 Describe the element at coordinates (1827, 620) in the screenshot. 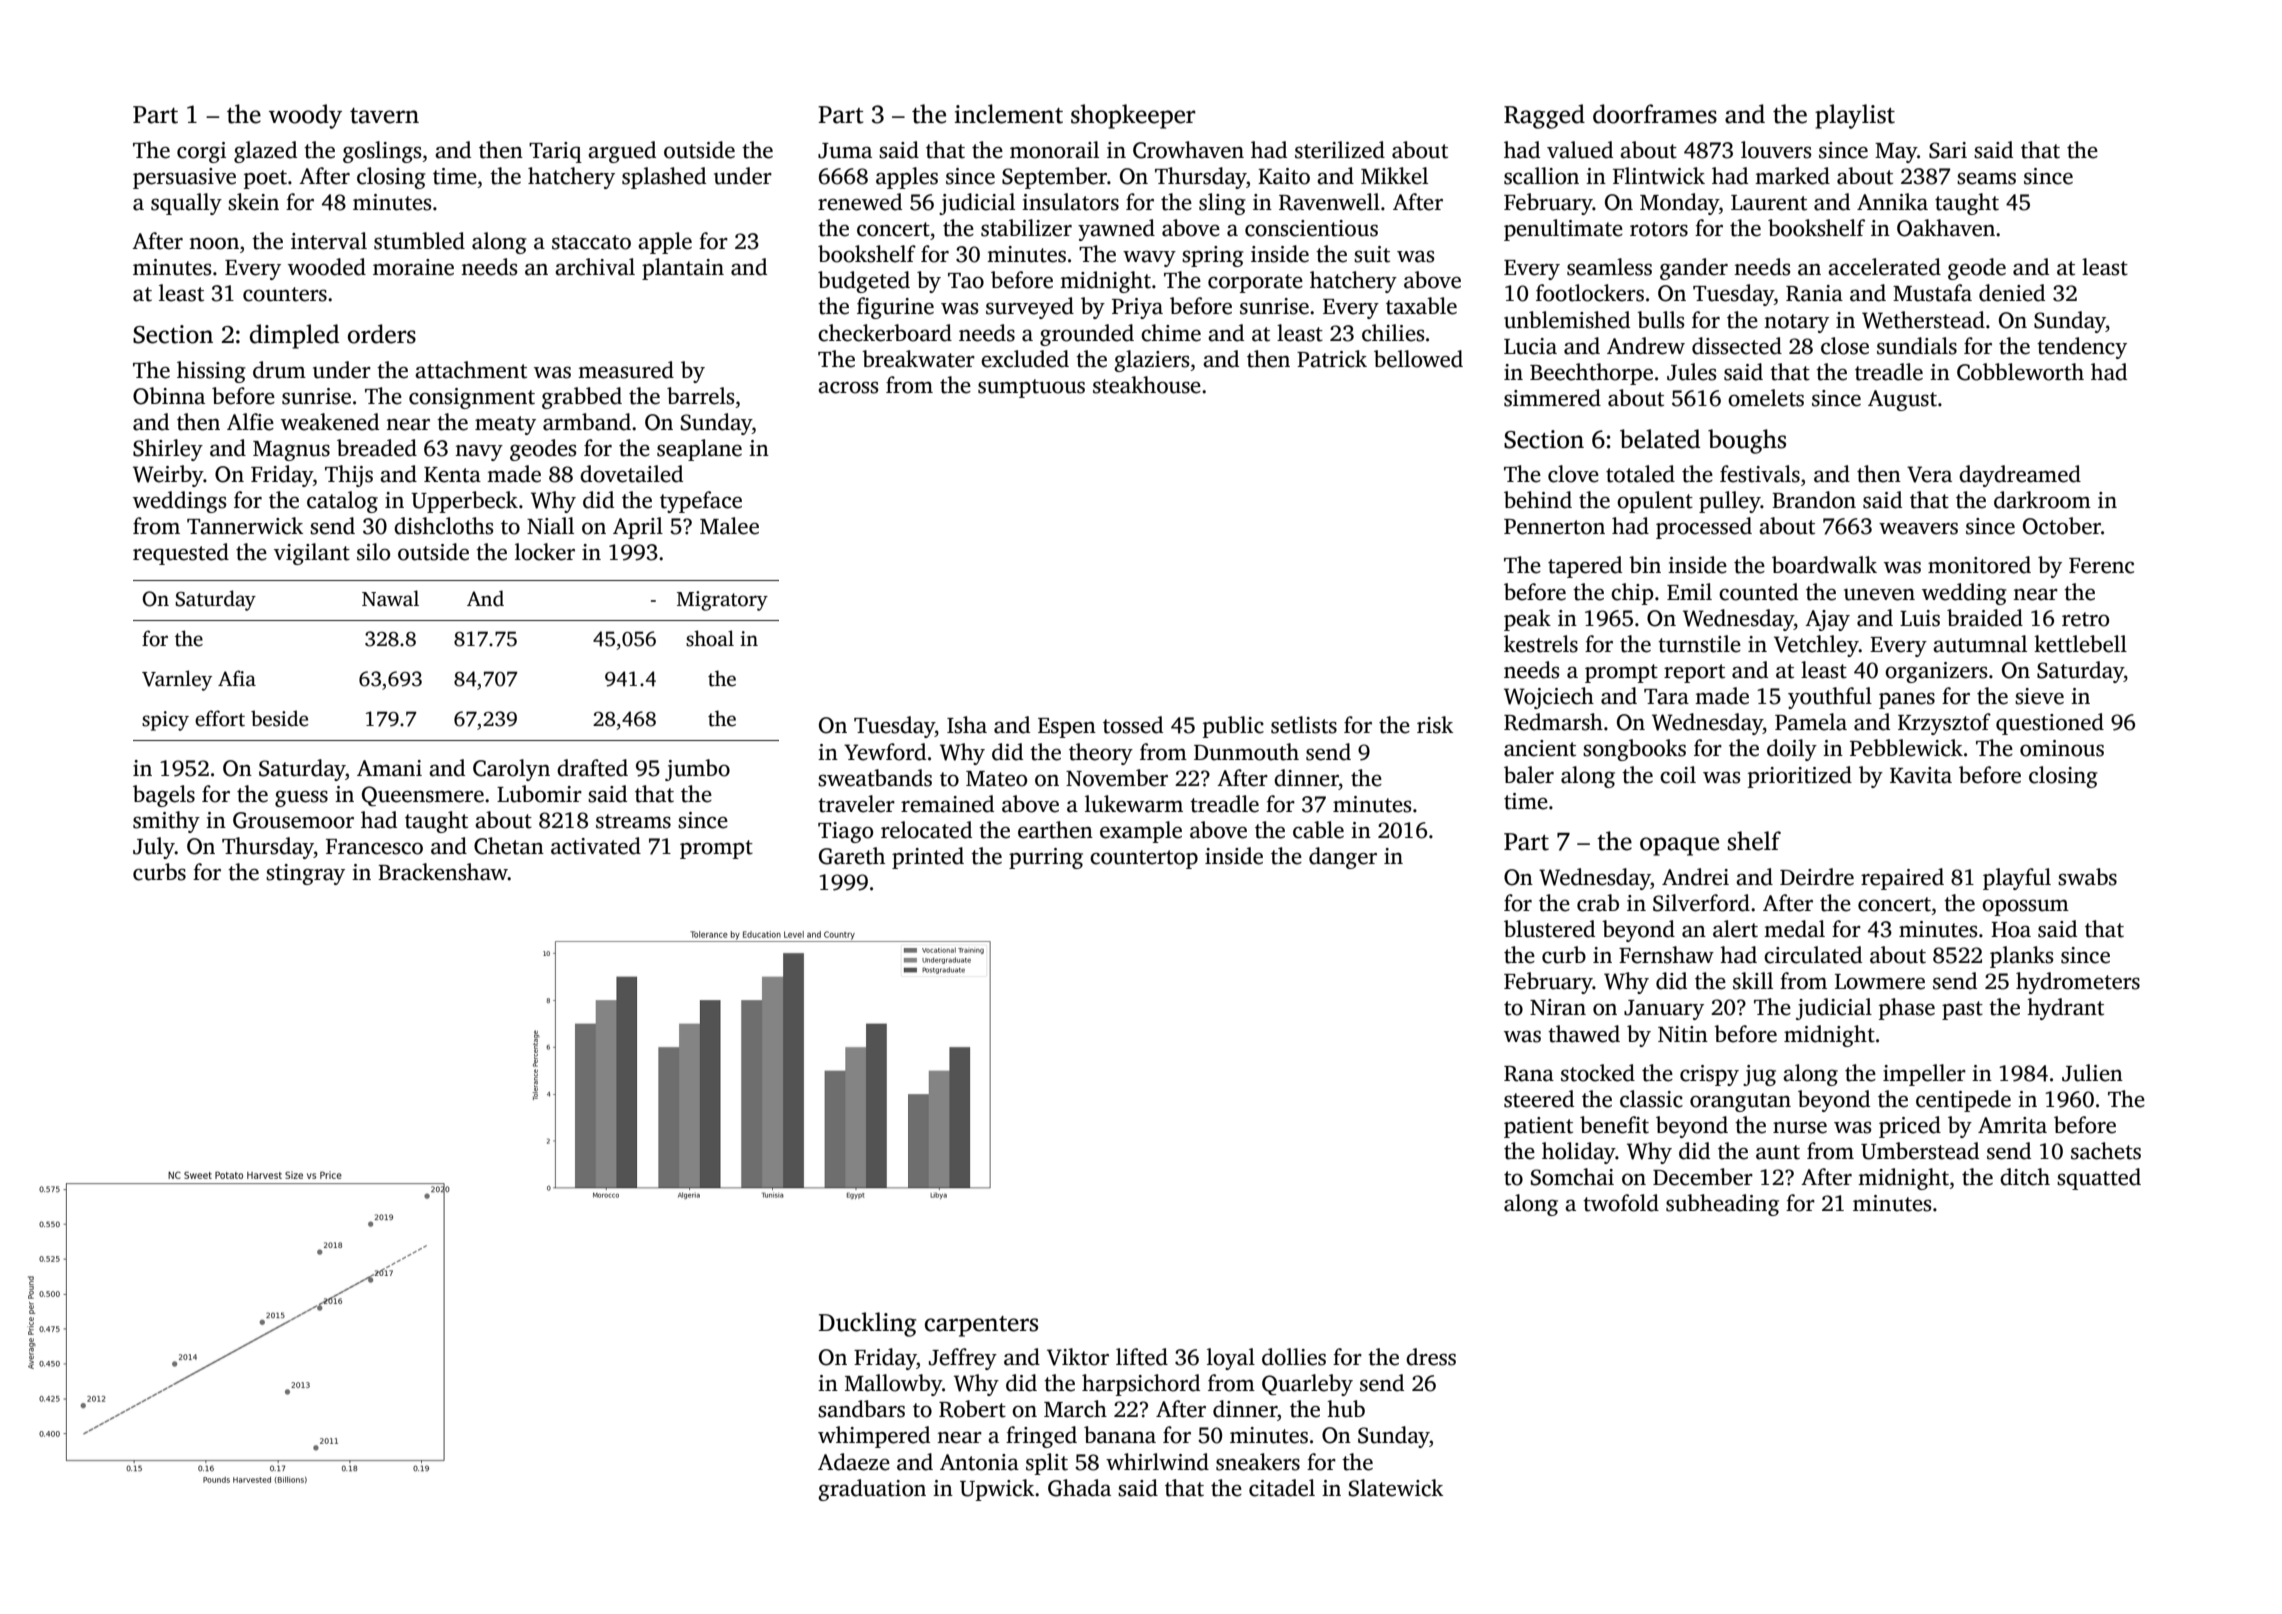

I see `Ajay` at that location.
